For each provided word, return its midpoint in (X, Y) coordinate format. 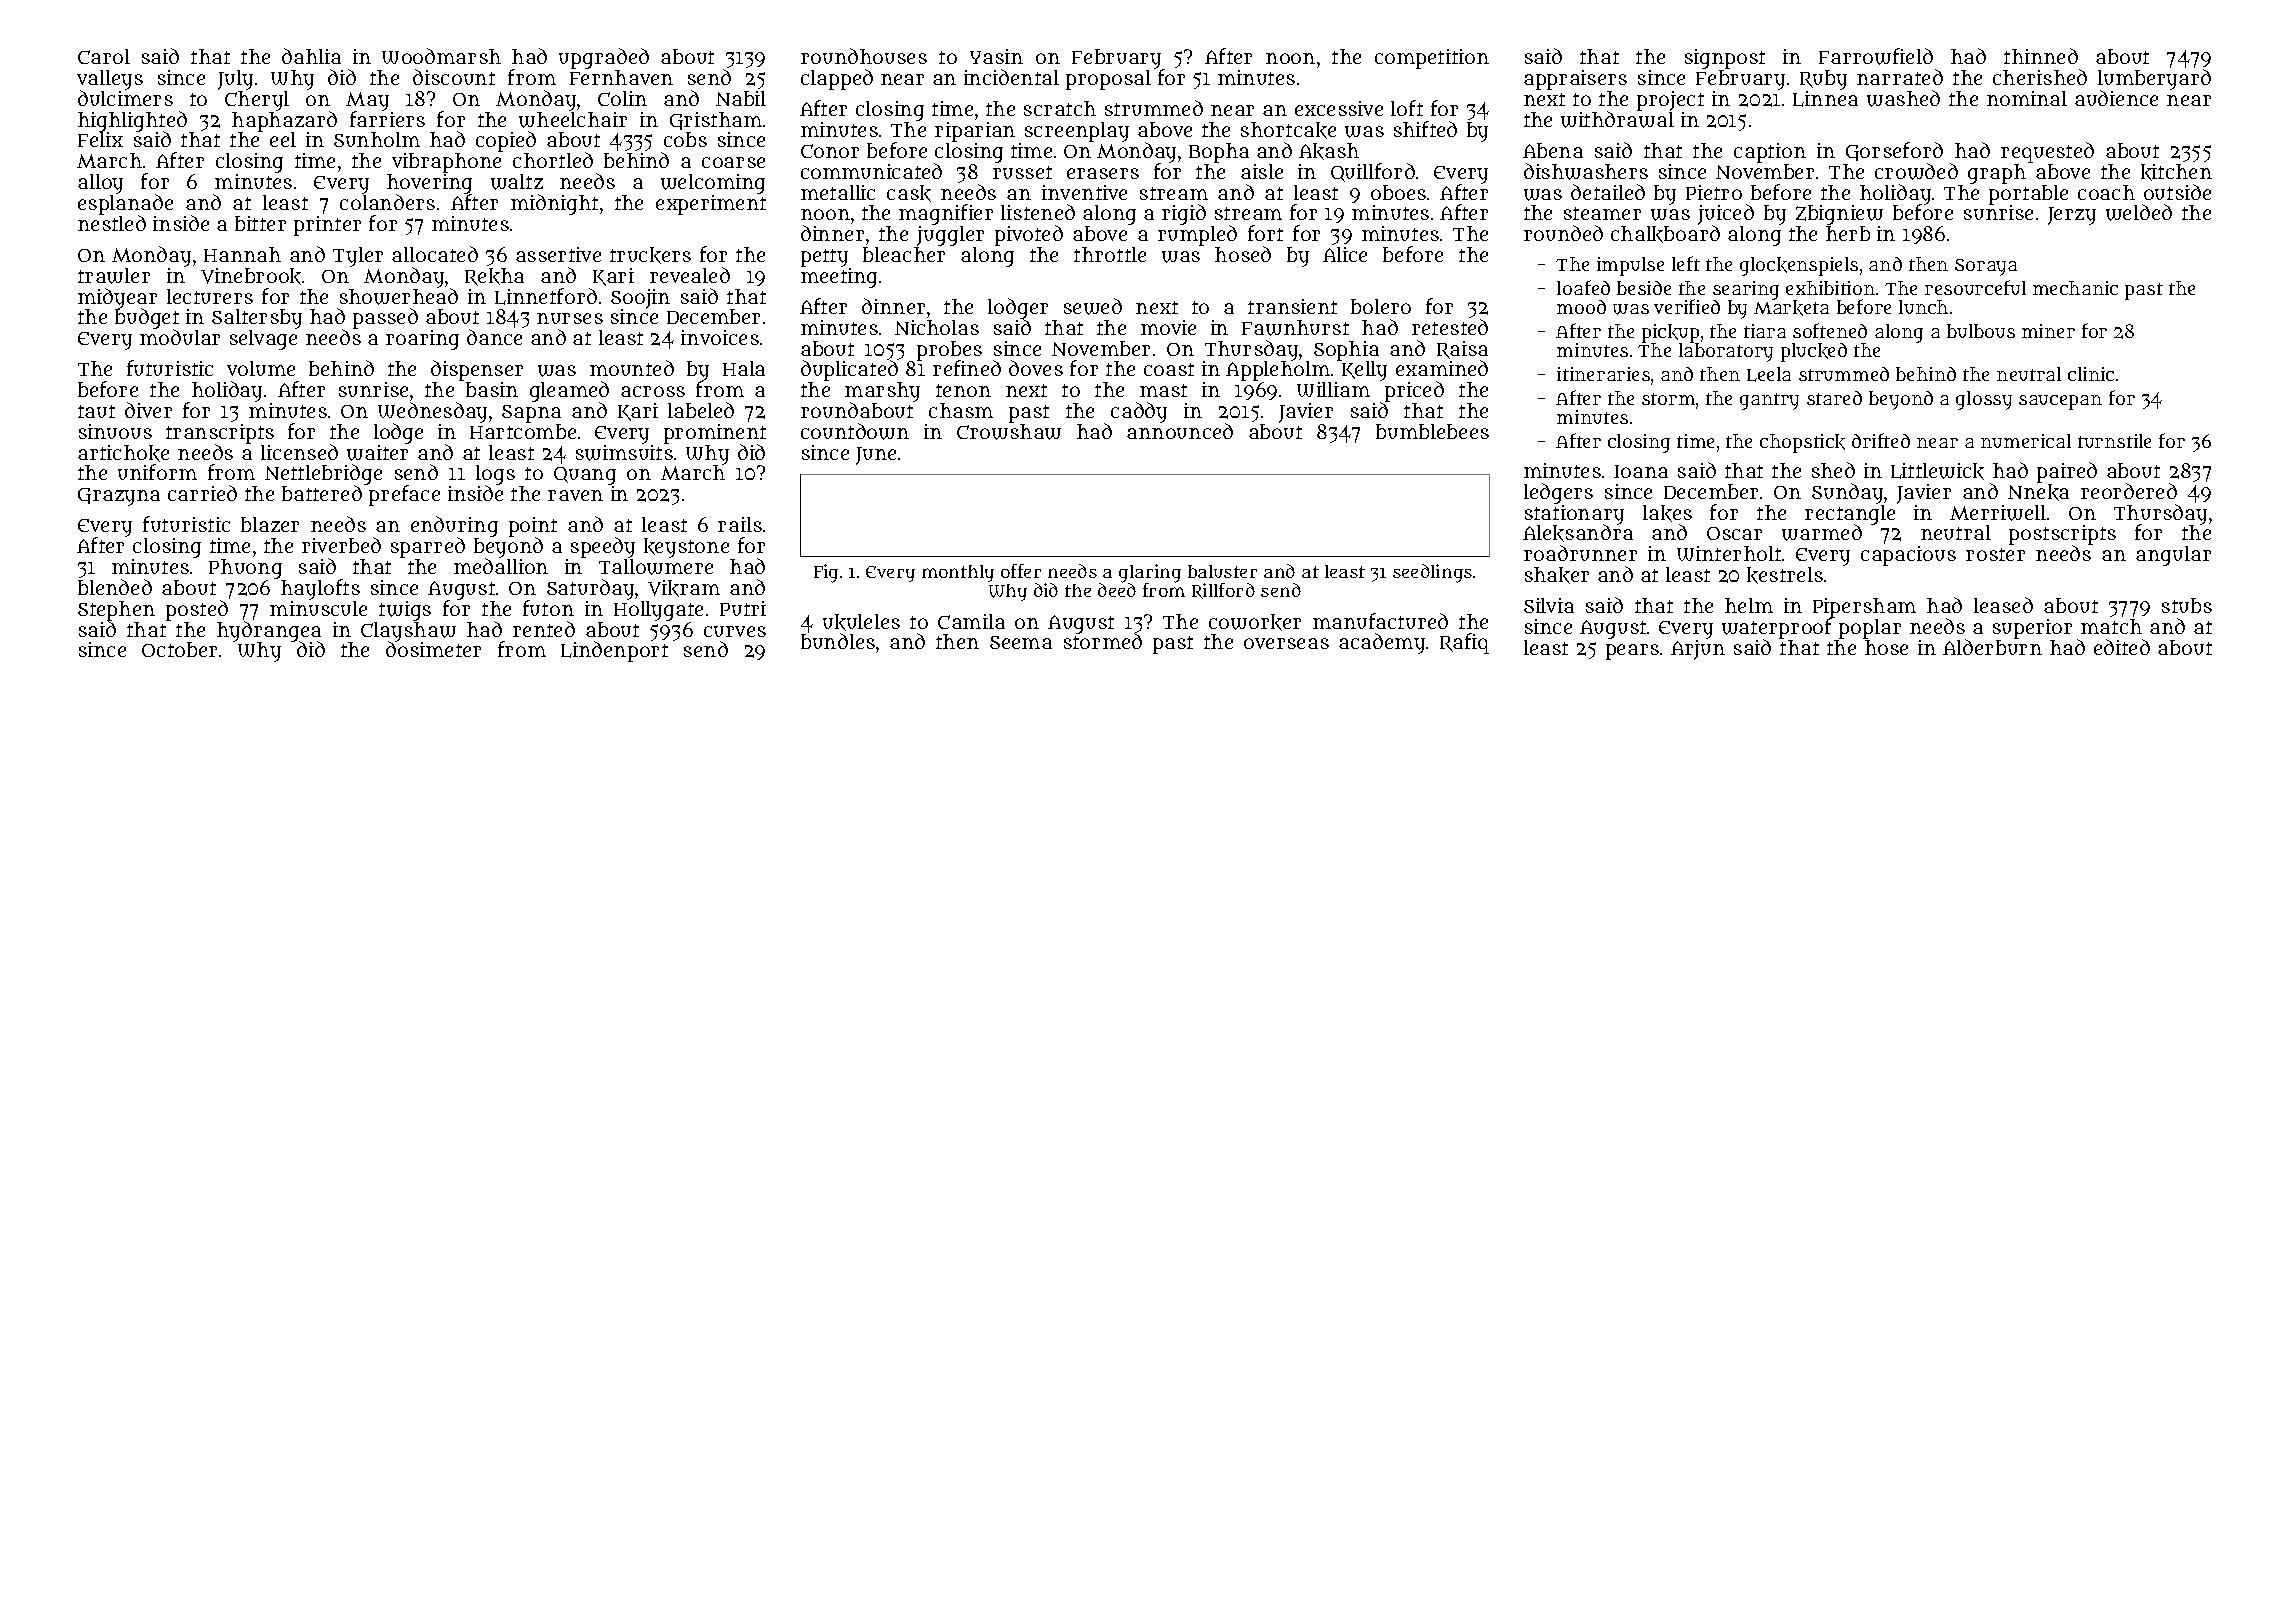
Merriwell (1998, 513)
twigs (405, 611)
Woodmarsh (441, 56)
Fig (826, 573)
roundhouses (864, 56)
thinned (2041, 56)
